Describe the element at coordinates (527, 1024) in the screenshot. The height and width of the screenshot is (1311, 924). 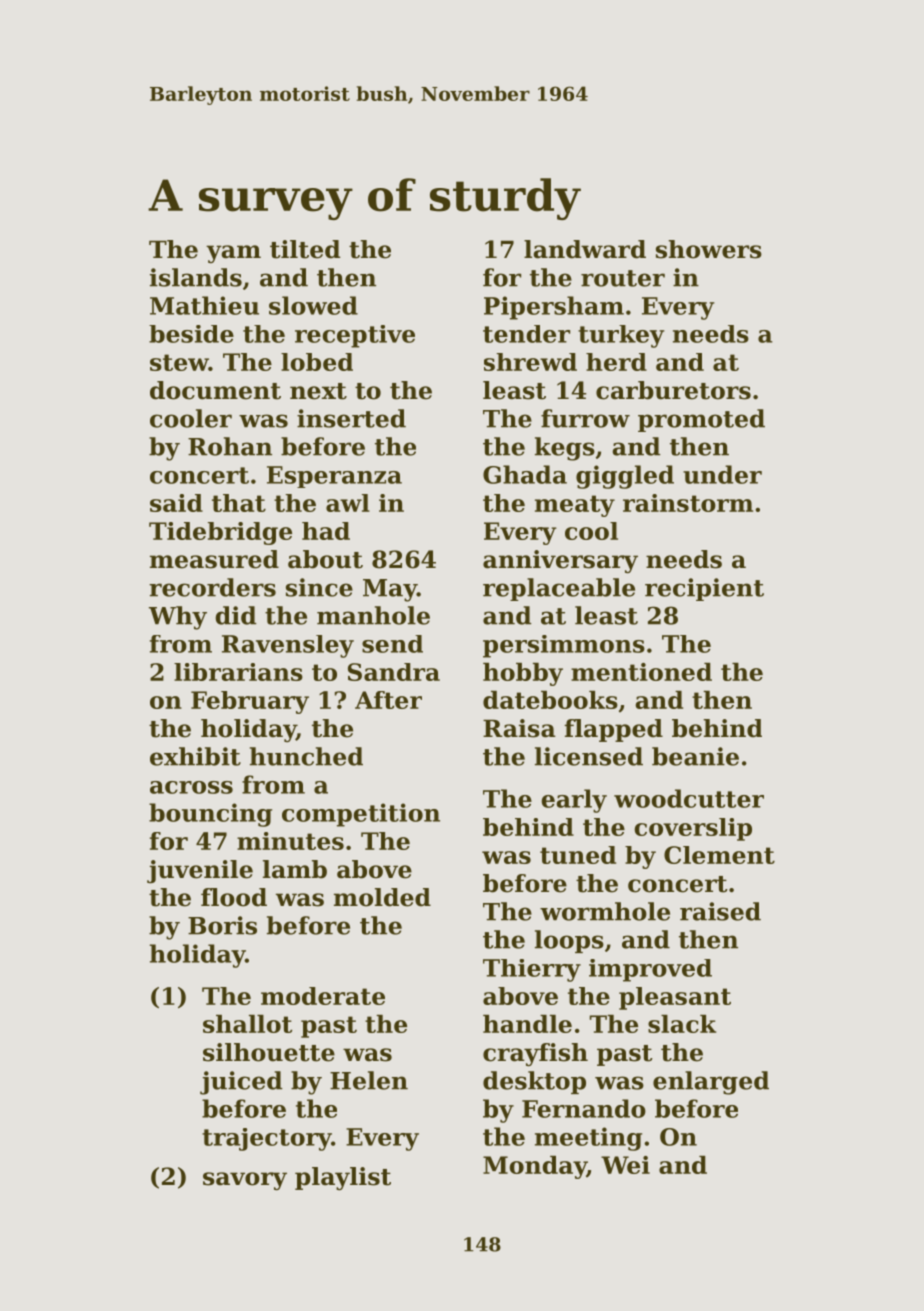
I see `handle` at that location.
